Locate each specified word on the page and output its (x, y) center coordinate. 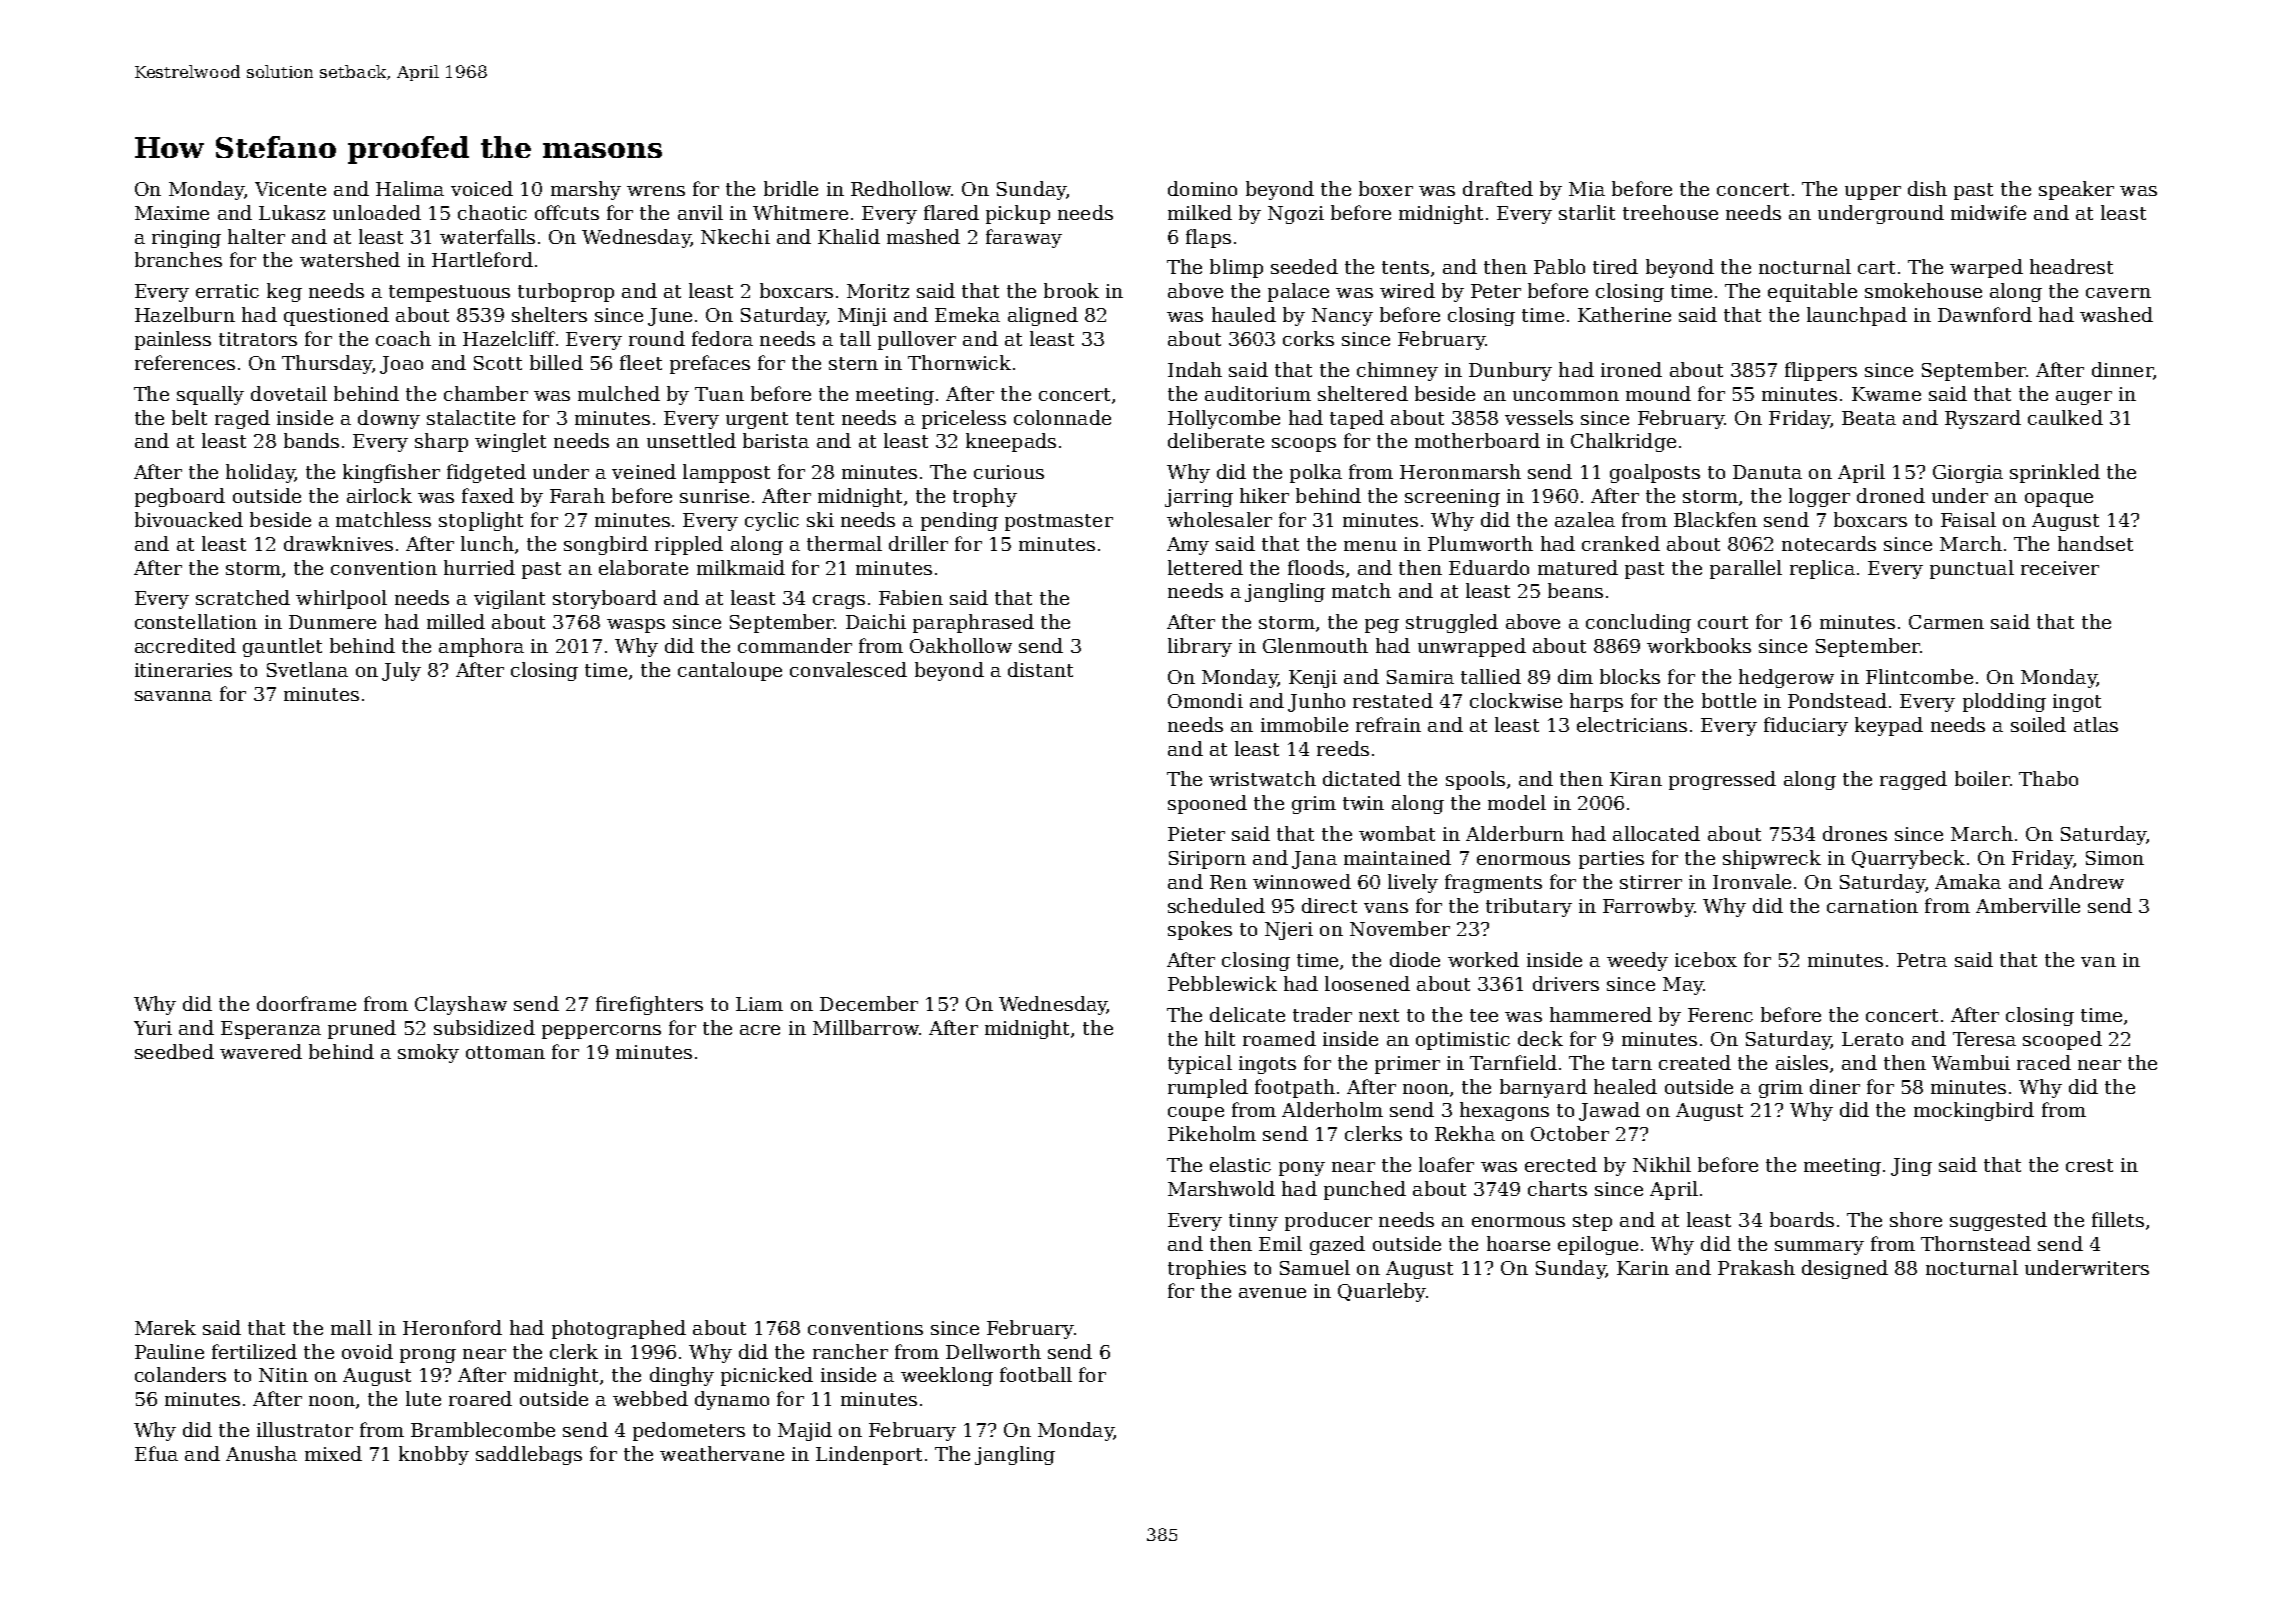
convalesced (848, 669)
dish (1927, 188)
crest (2089, 1165)
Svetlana (307, 669)
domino (1202, 188)
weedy (1637, 961)
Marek (165, 1327)
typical (1200, 1064)
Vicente (290, 189)
